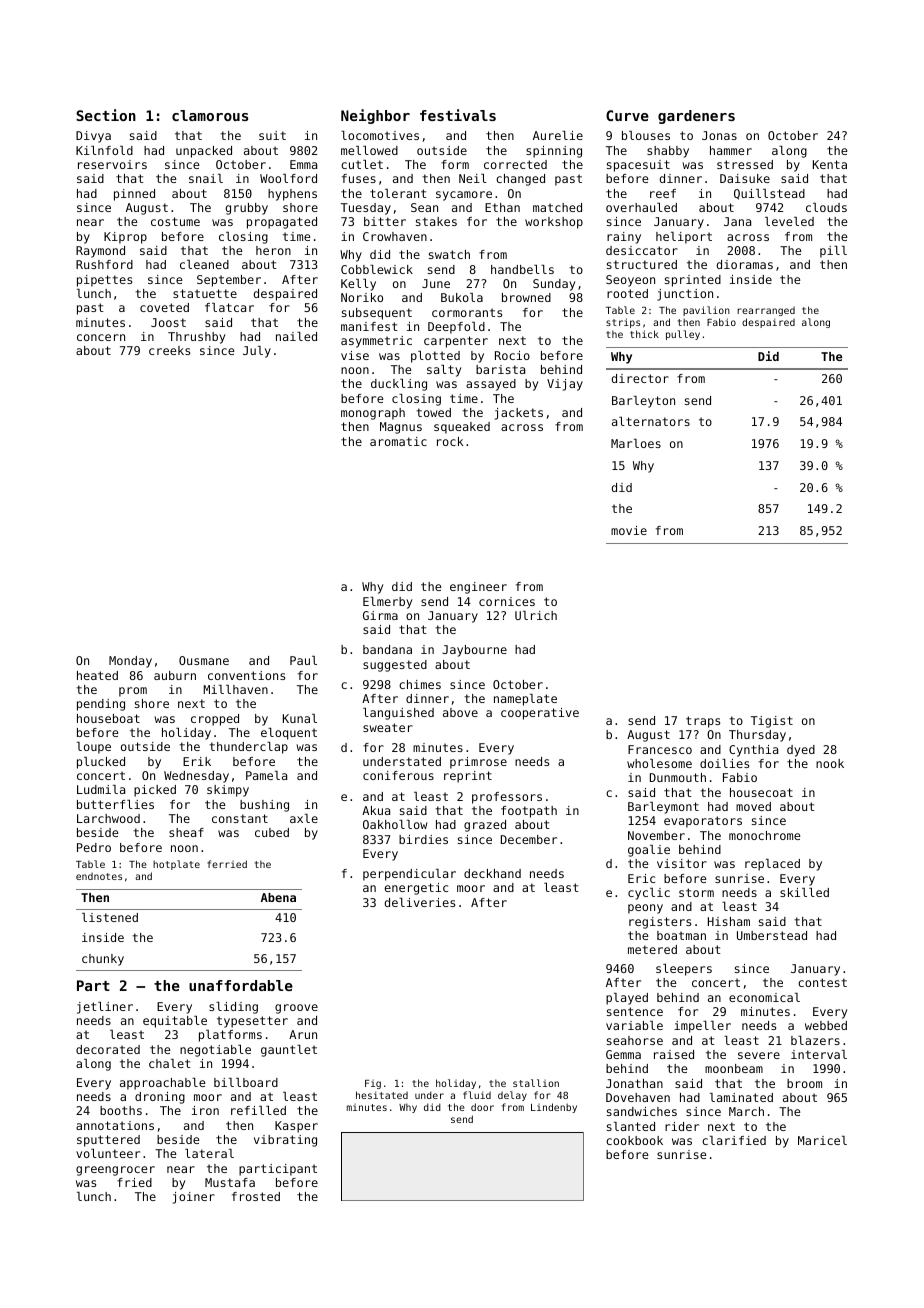  Describe the element at coordinates (693, 281) in the image. I see `sprinted` at that location.
